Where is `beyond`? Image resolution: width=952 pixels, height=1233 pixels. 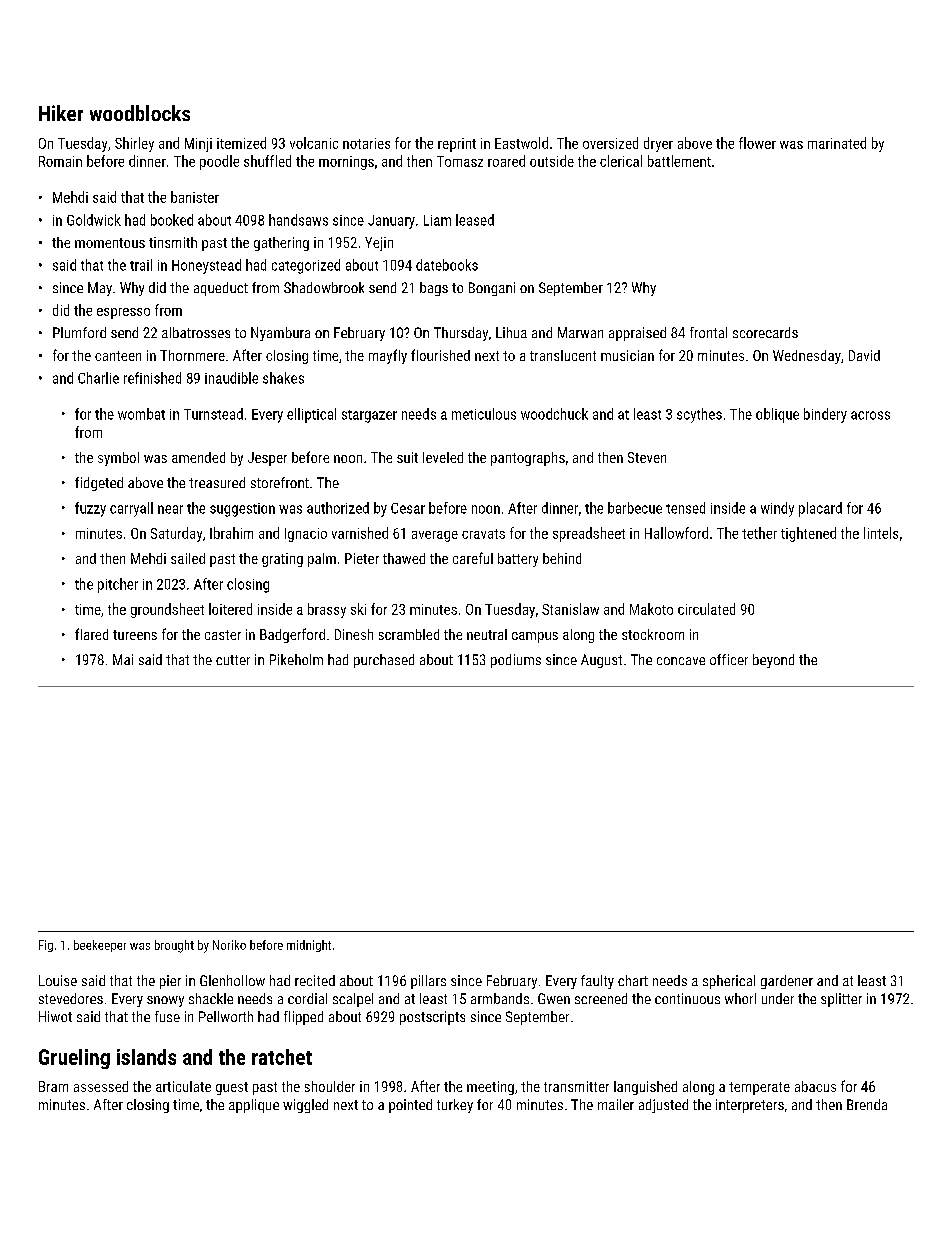
beyond is located at coordinates (773, 661).
